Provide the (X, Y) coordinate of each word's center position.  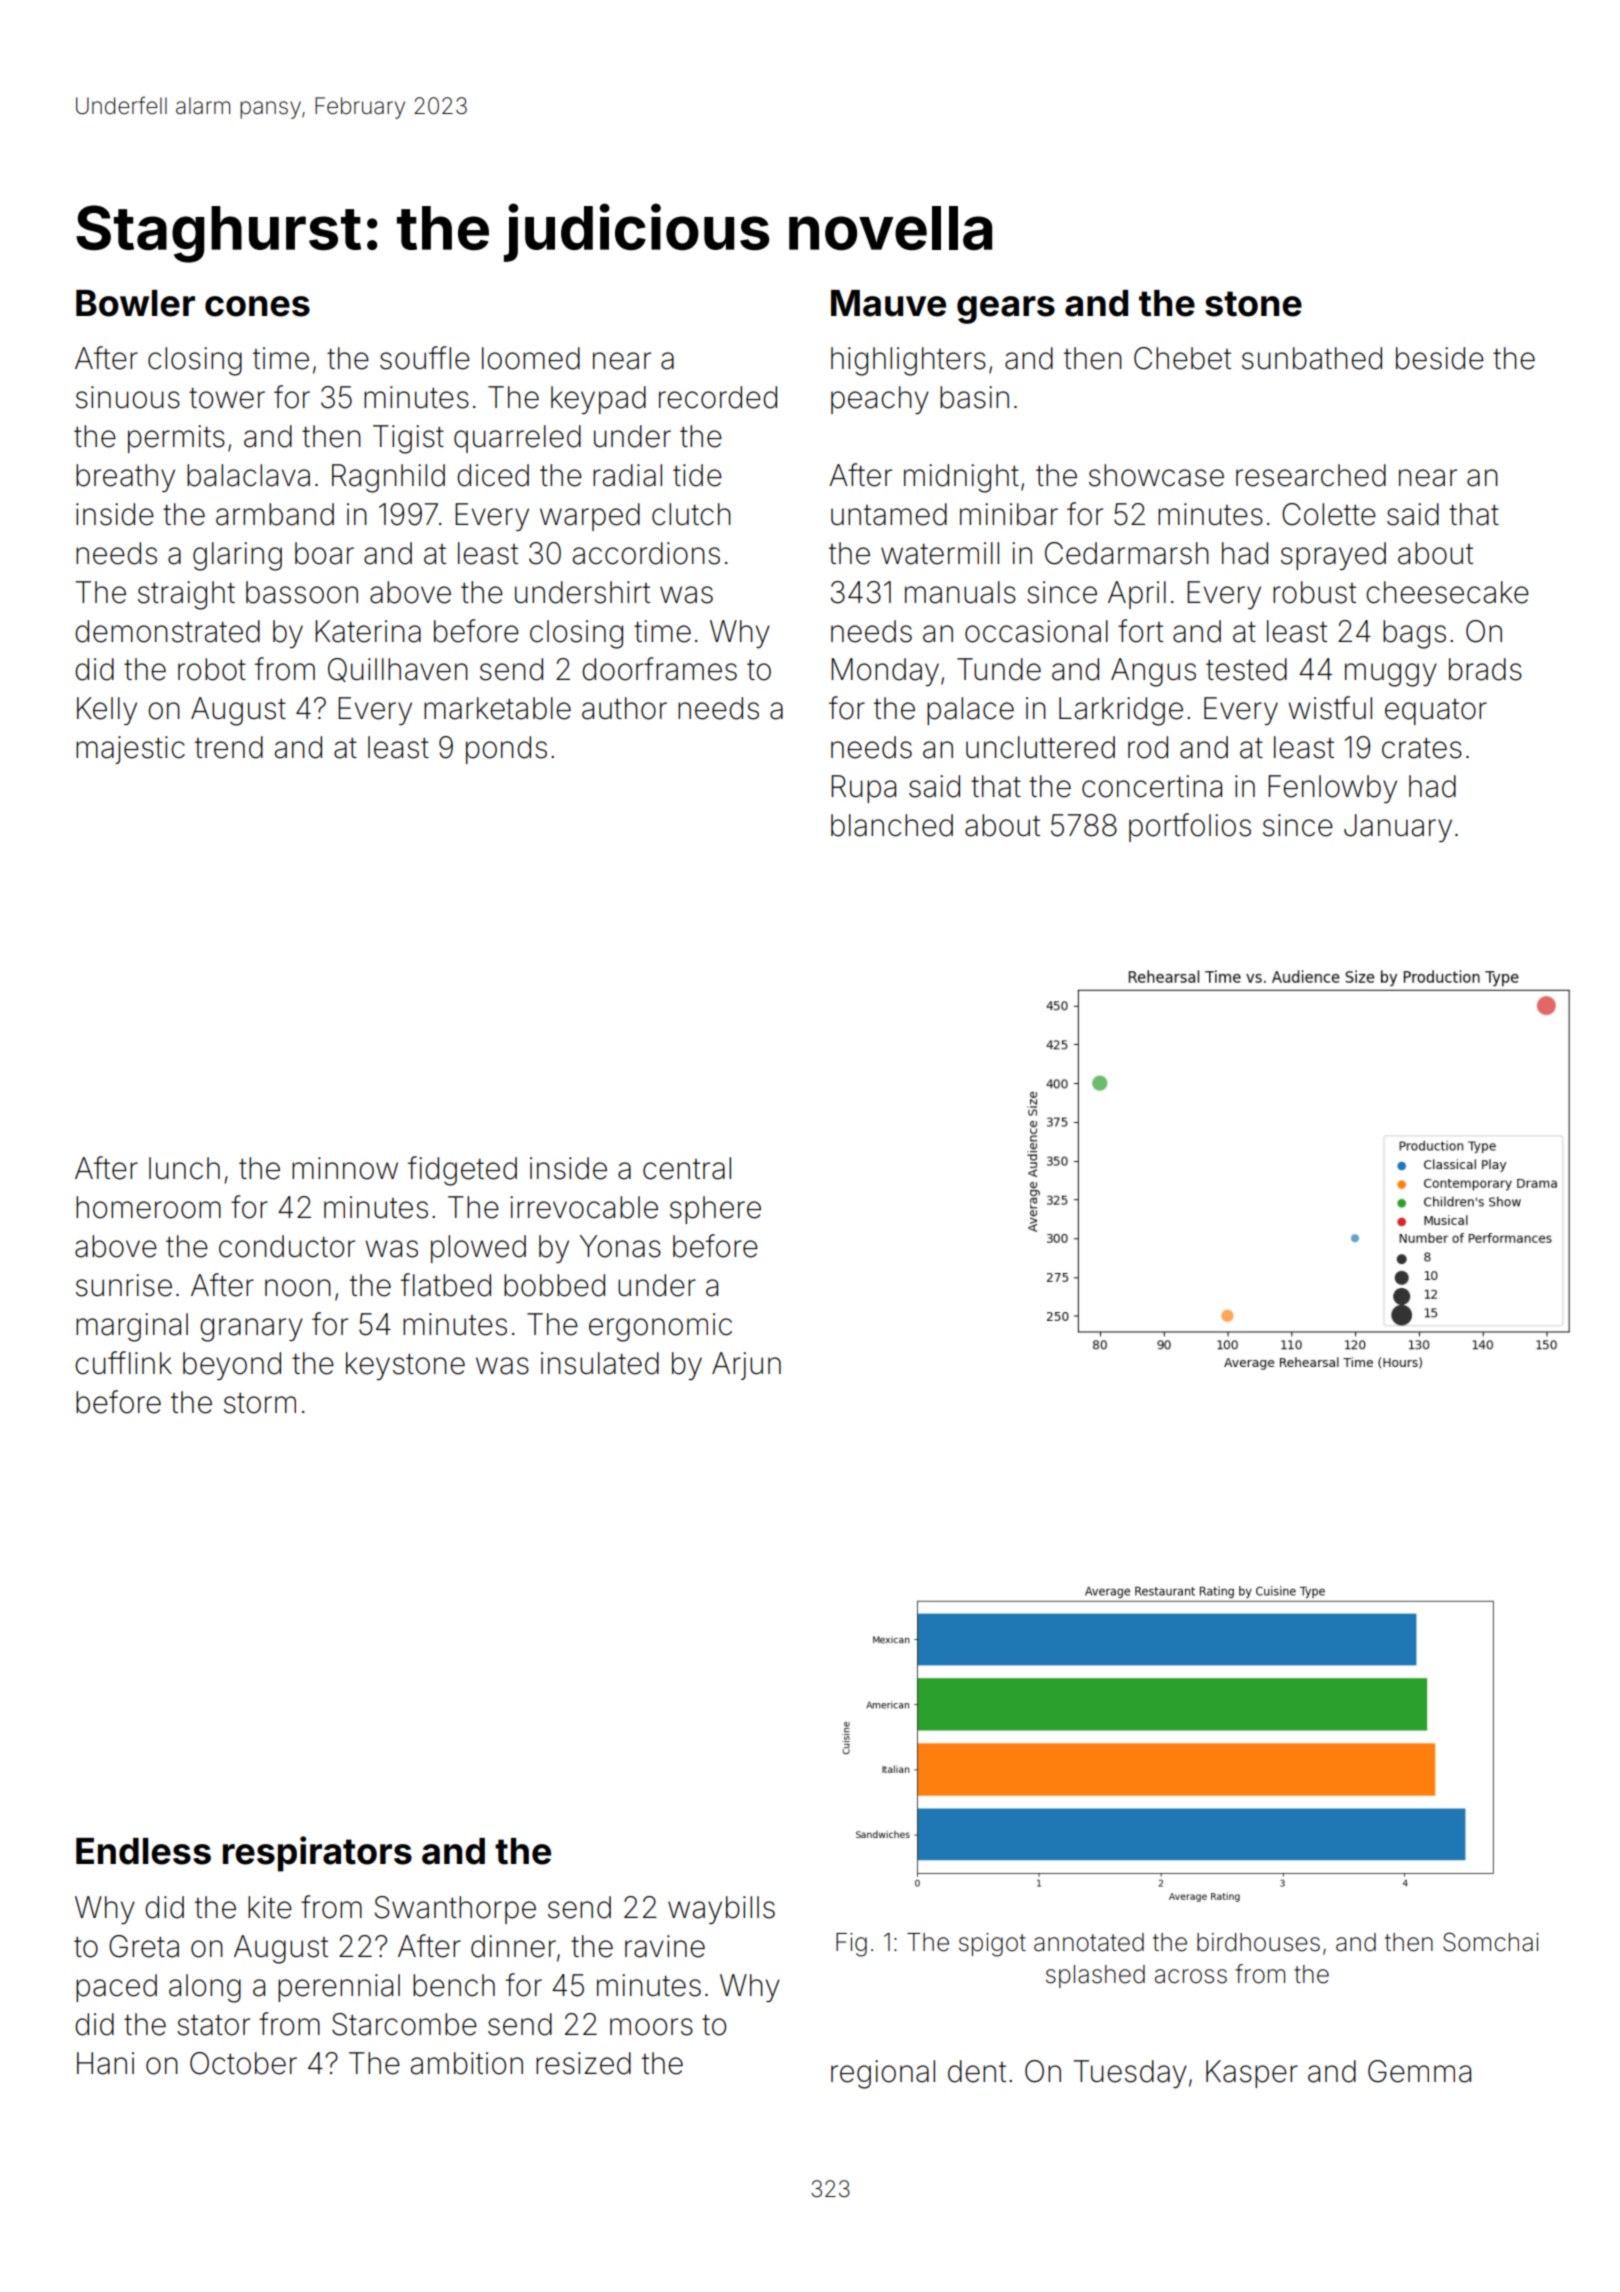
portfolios (1190, 827)
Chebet (1182, 358)
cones (257, 306)
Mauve (888, 303)
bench (454, 1985)
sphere (715, 1210)
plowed (478, 1249)
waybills (721, 1910)
